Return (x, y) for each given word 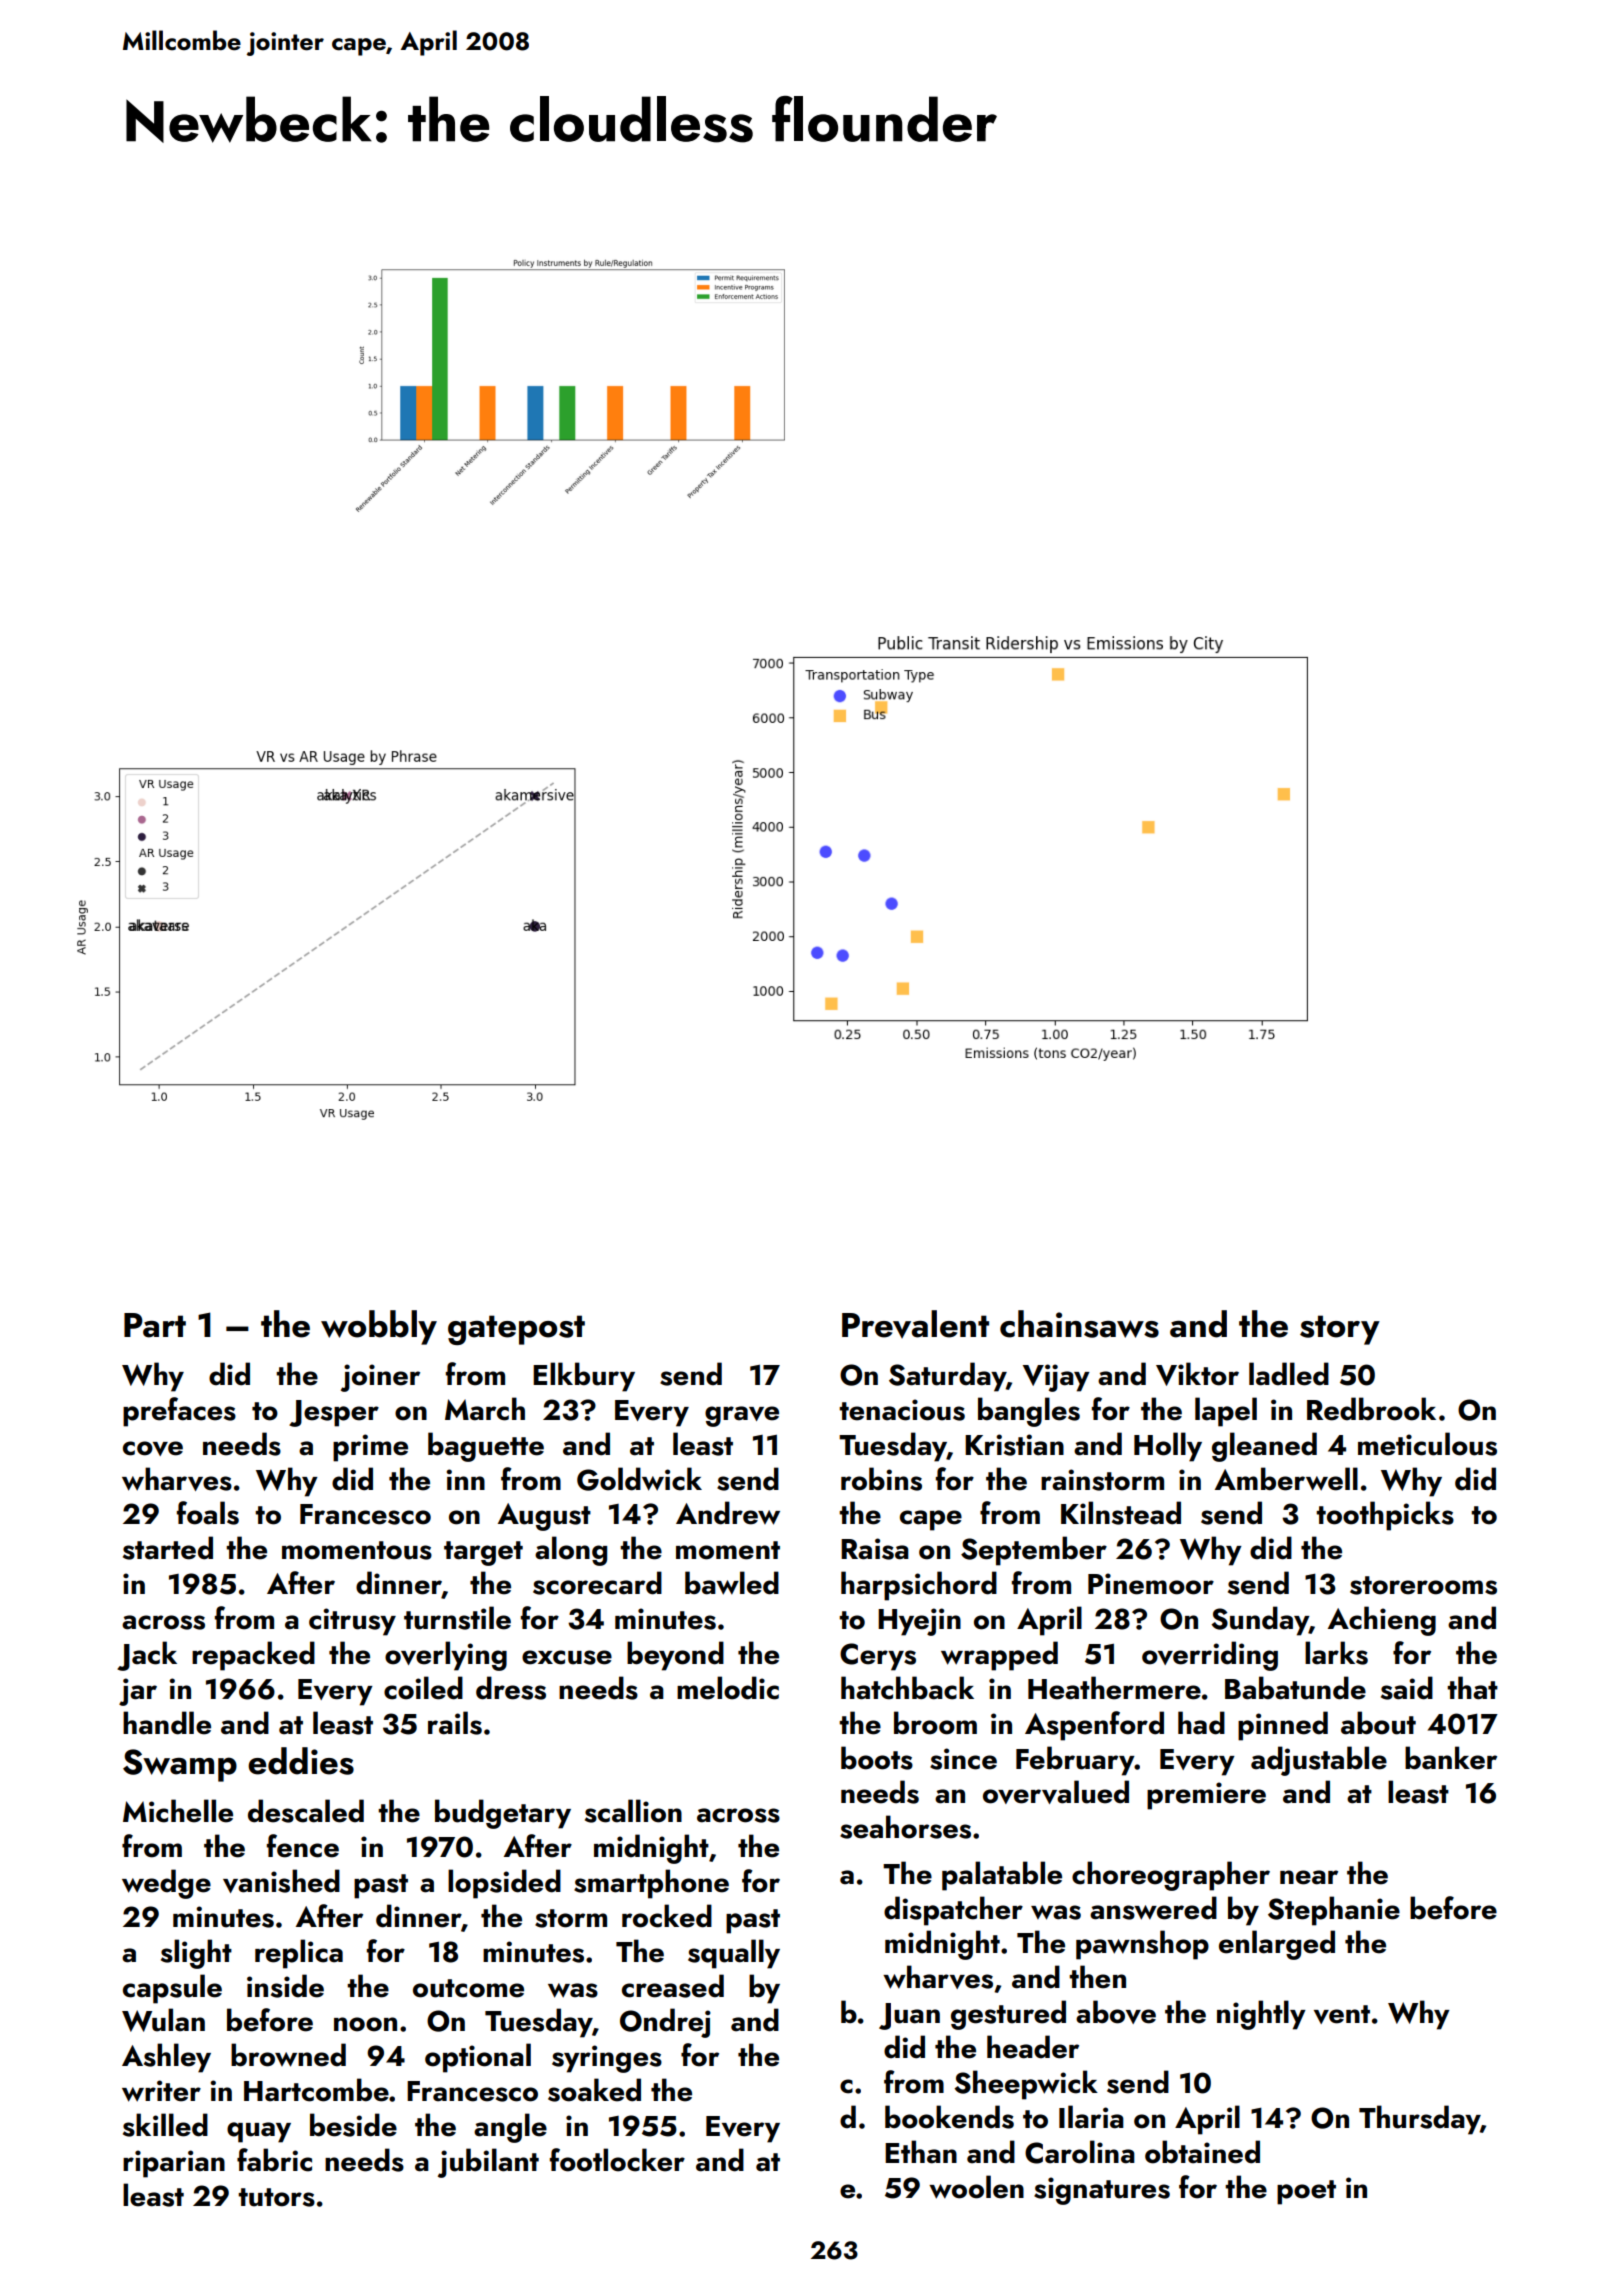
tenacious (902, 1410)
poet (1306, 2192)
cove (153, 1448)
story (1340, 1330)
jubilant (488, 2163)
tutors (276, 2197)
